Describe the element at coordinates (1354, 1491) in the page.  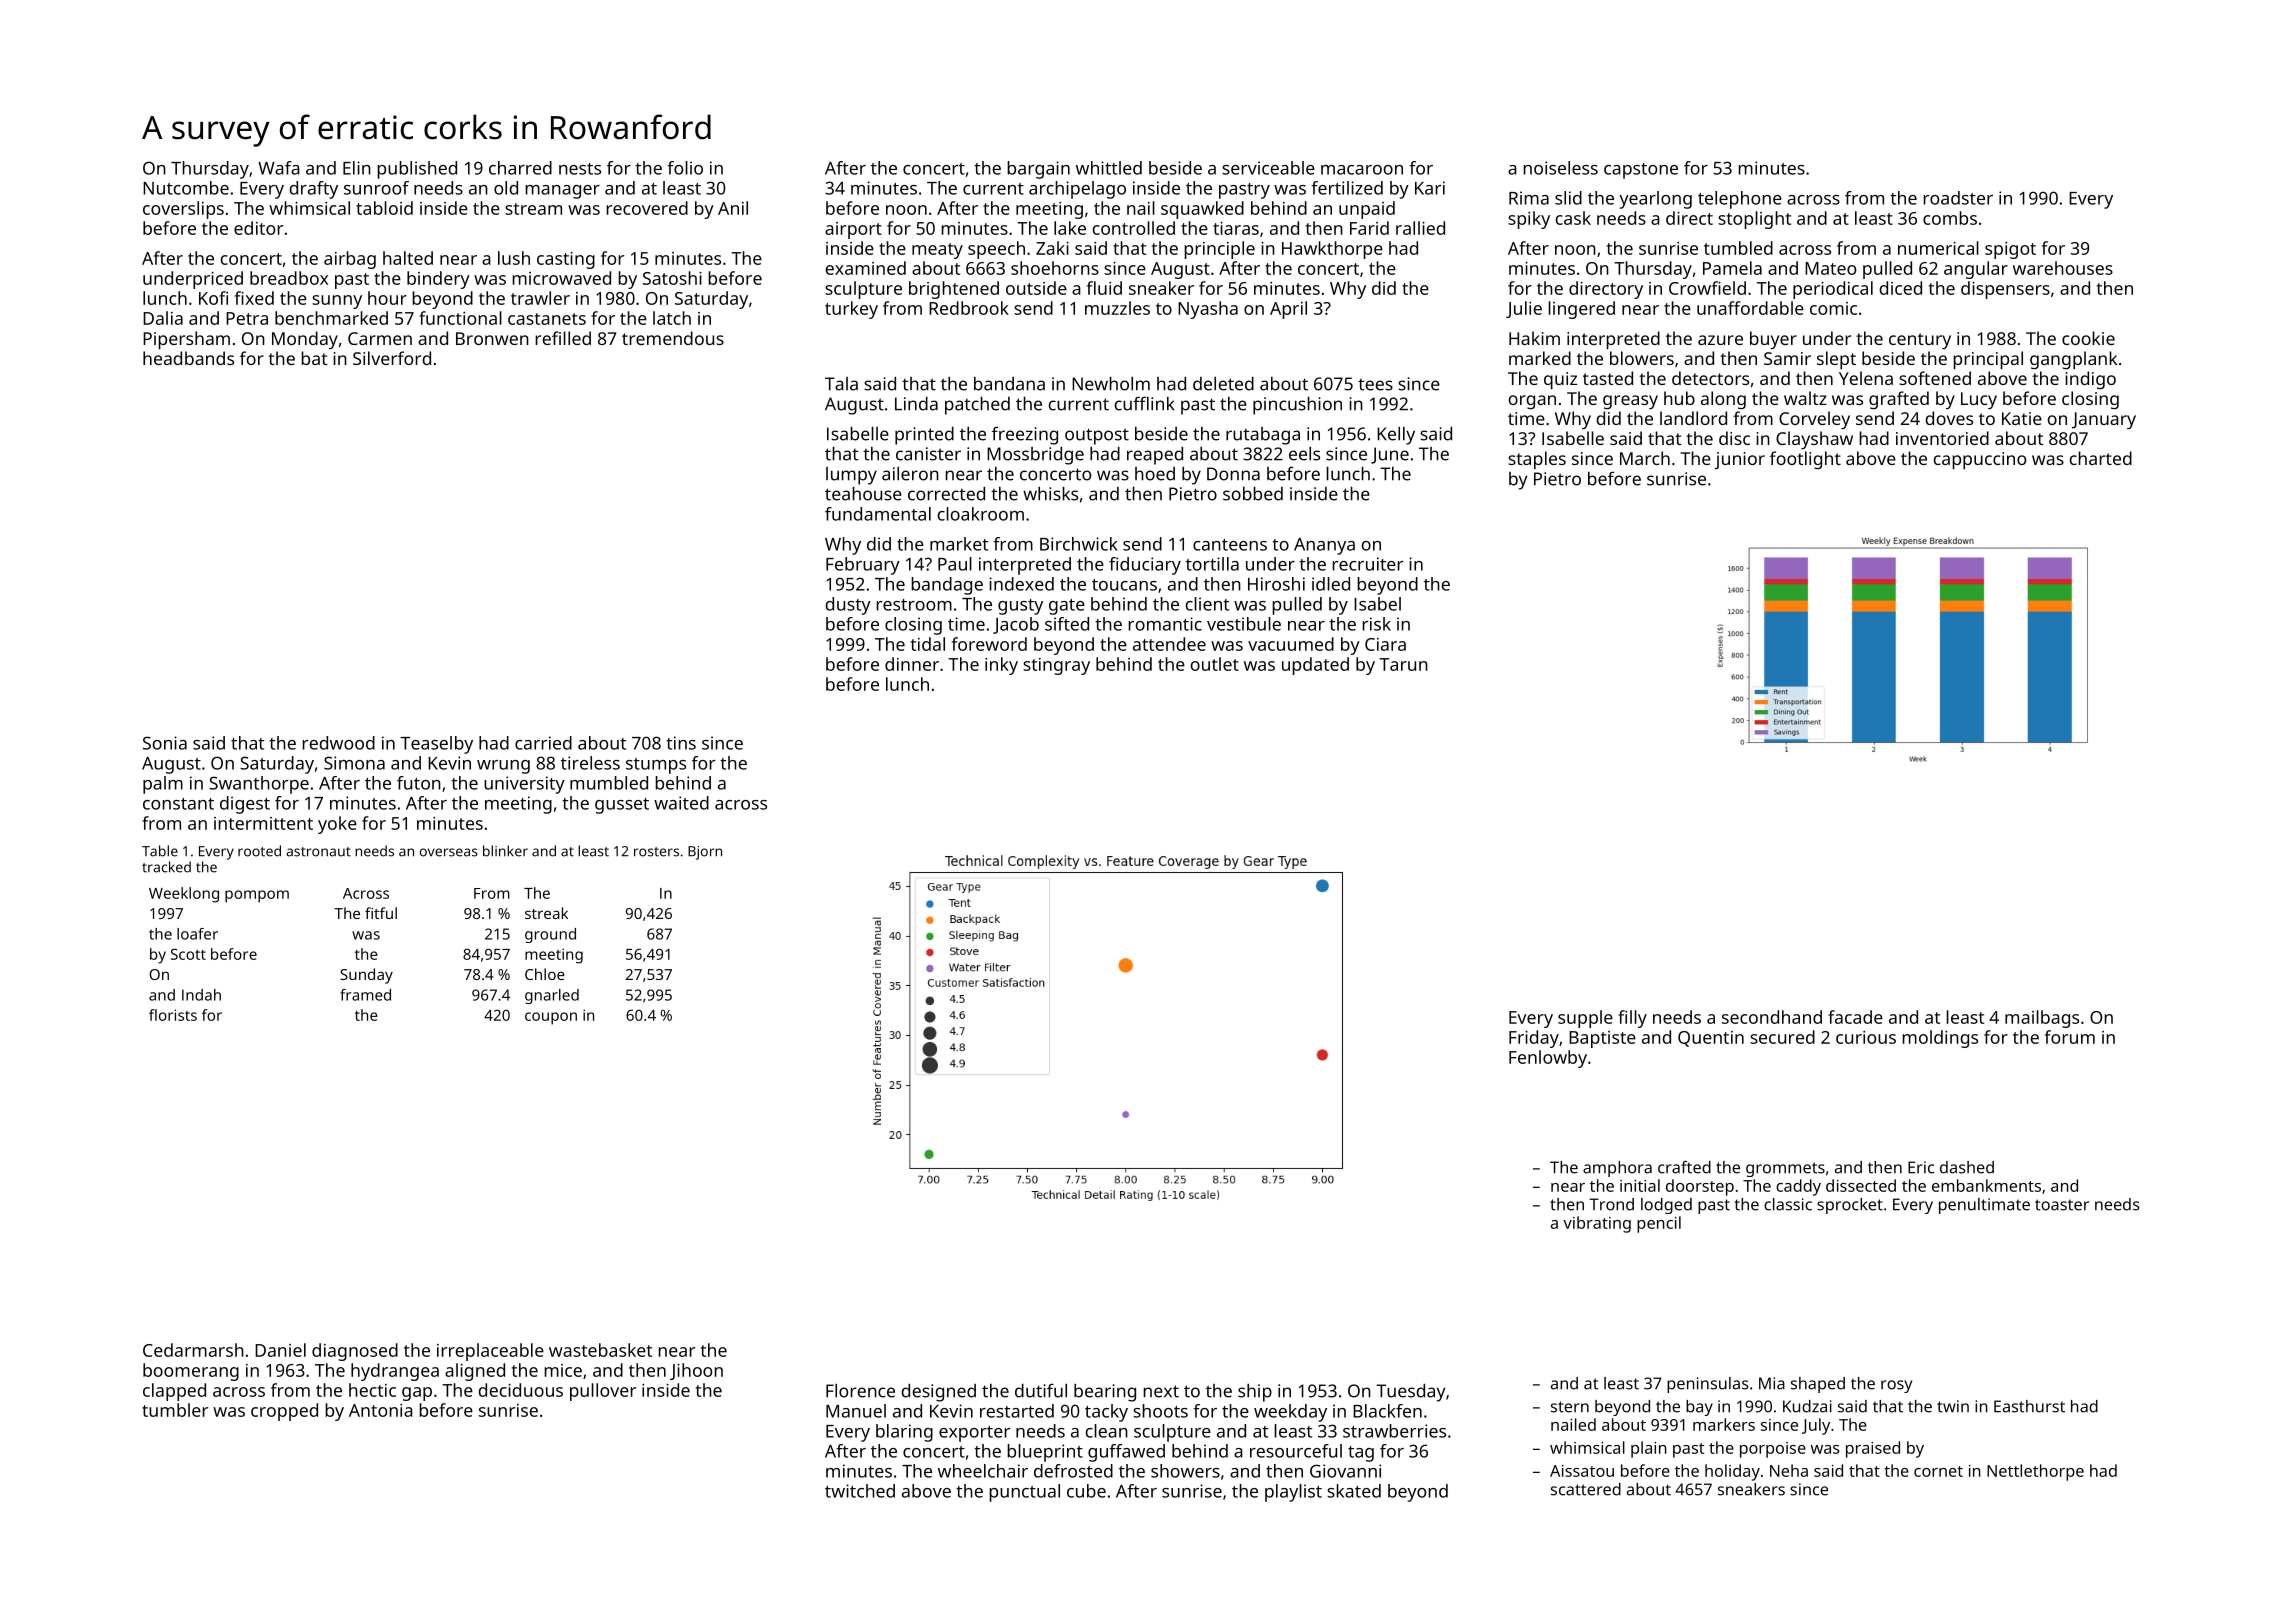
I see `skated` at that location.
